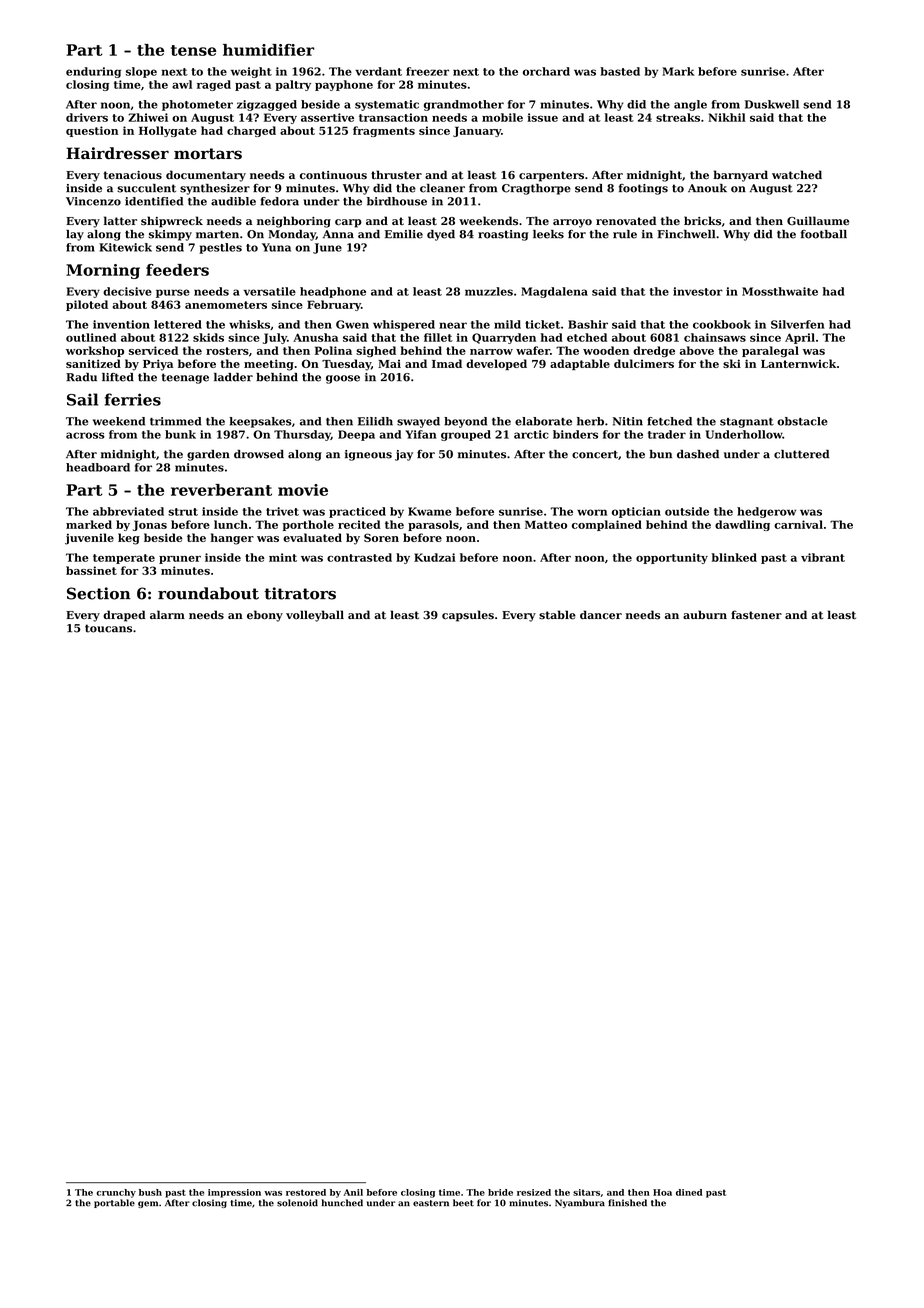  I want to click on Anil, so click(353, 1192).
